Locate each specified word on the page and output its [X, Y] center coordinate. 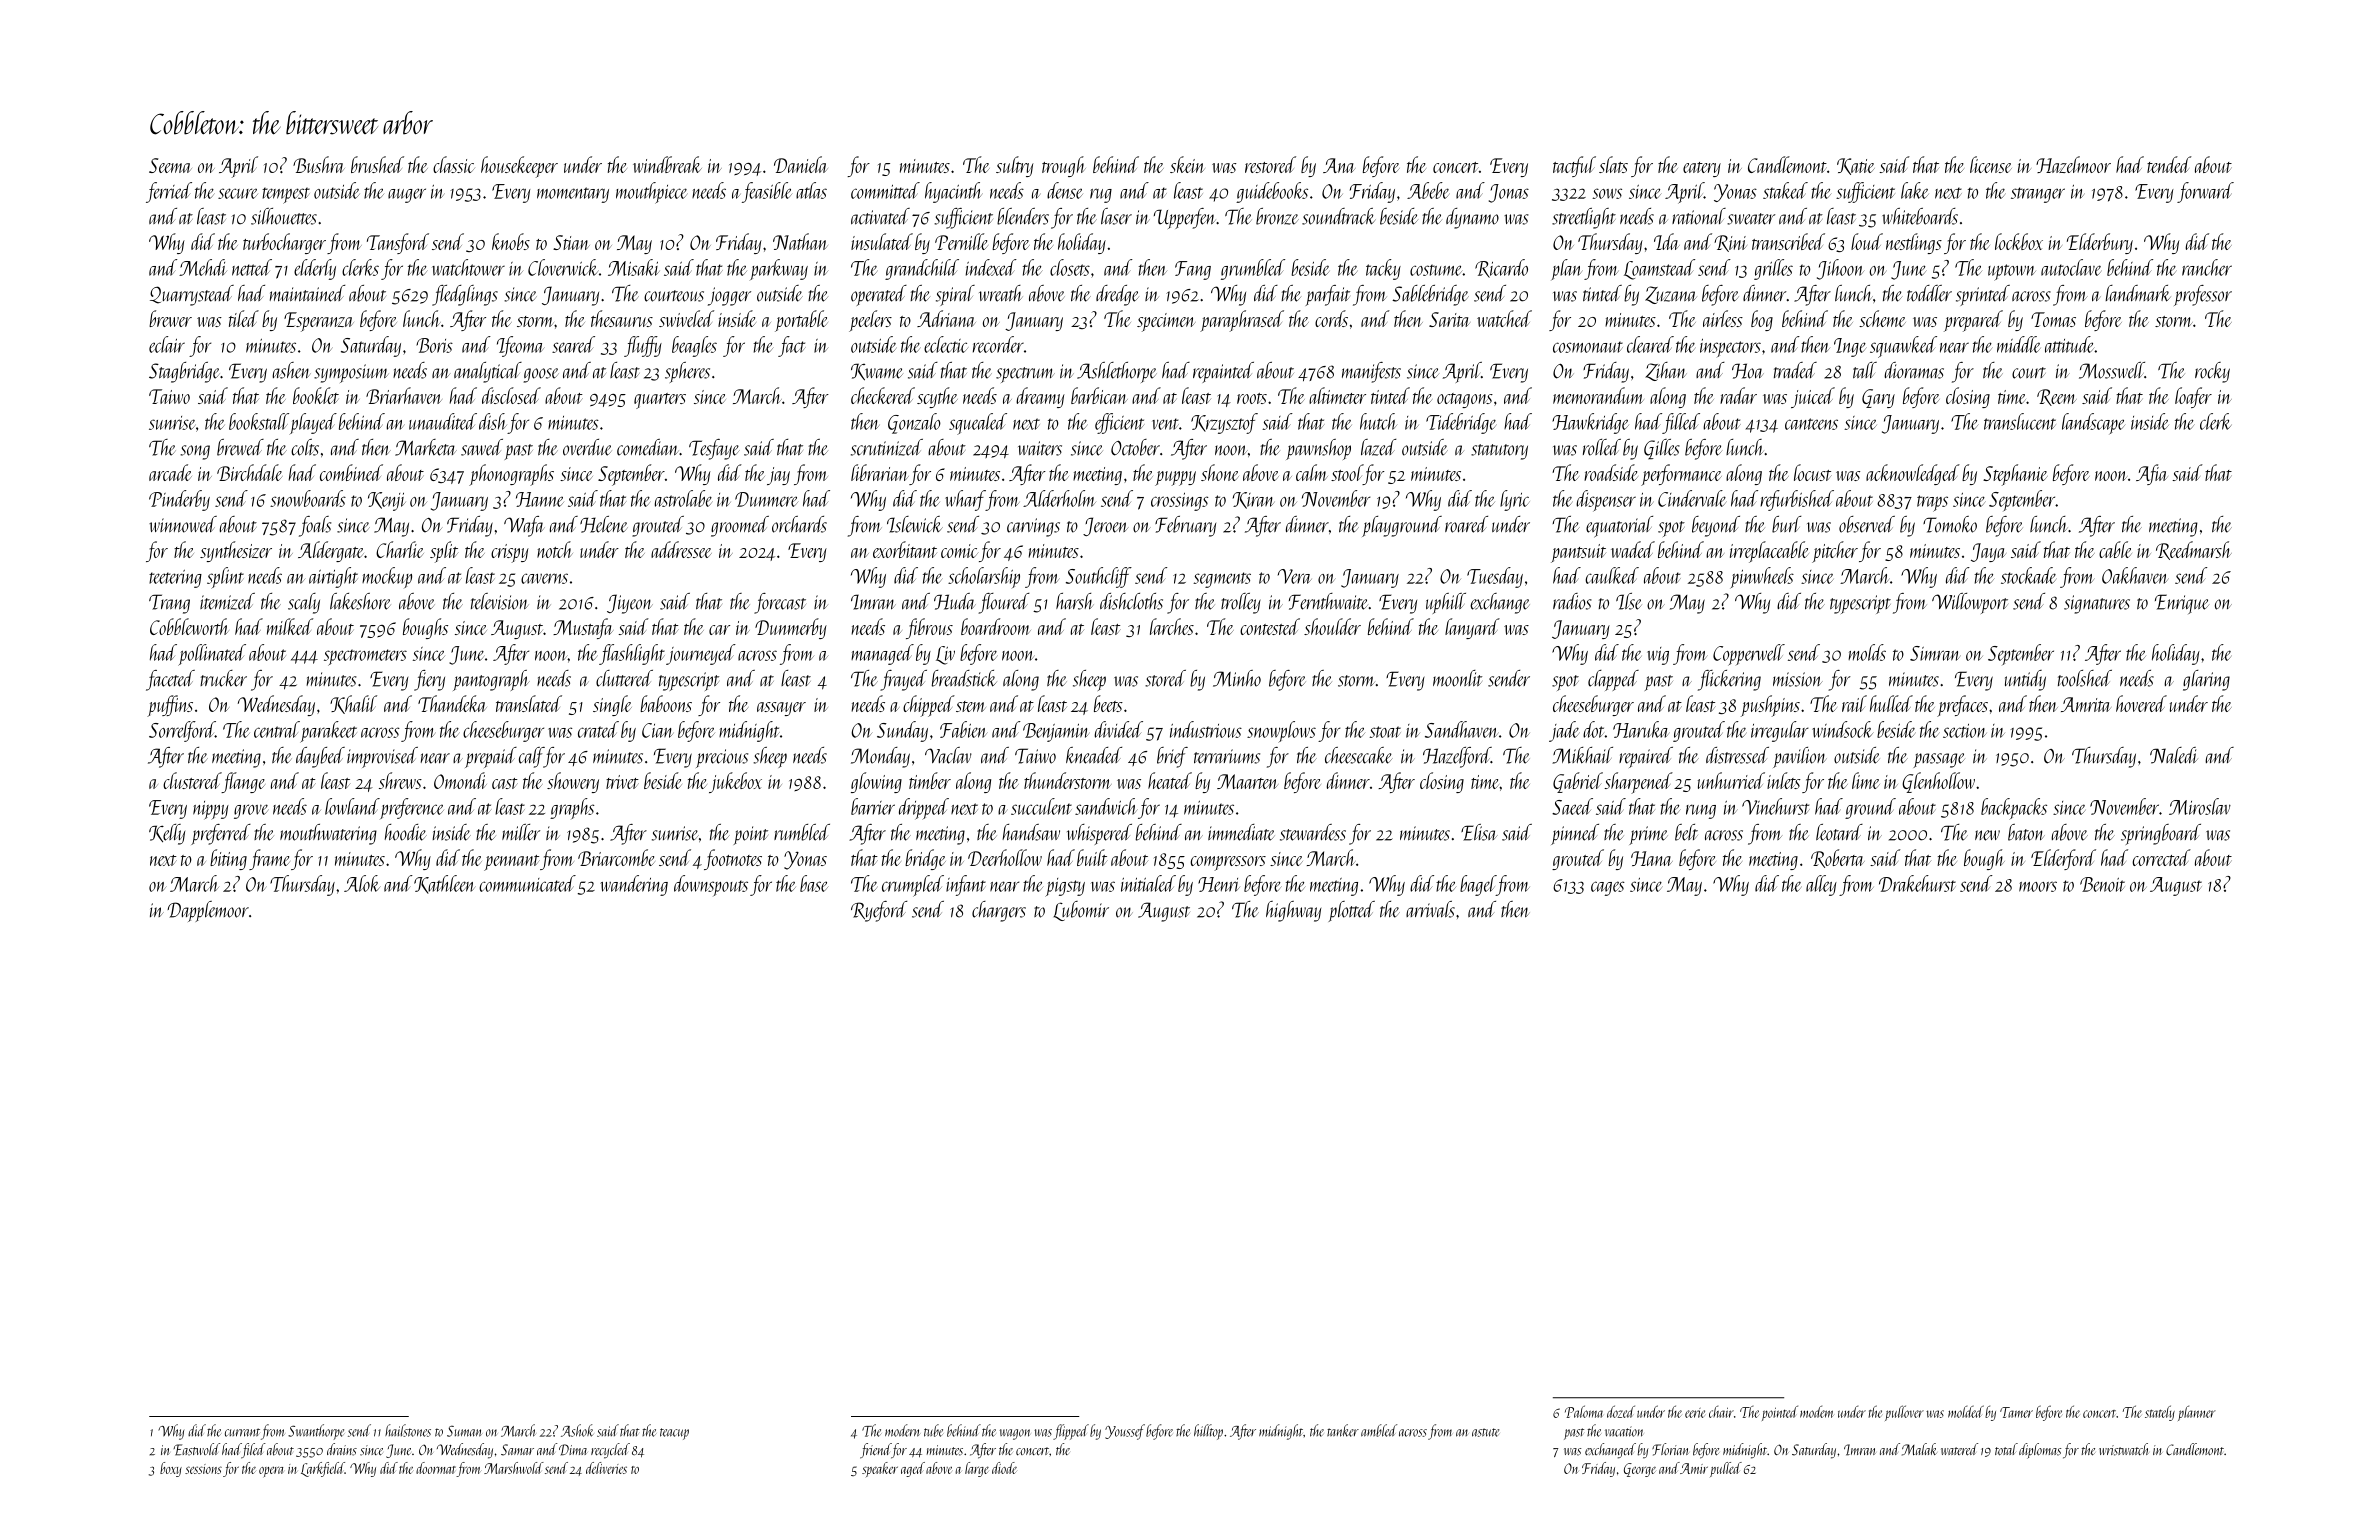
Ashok [577, 1430]
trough [1064, 166]
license [1991, 164]
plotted [1351, 911]
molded [1966, 1411]
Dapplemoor [208, 911]
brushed [377, 164]
